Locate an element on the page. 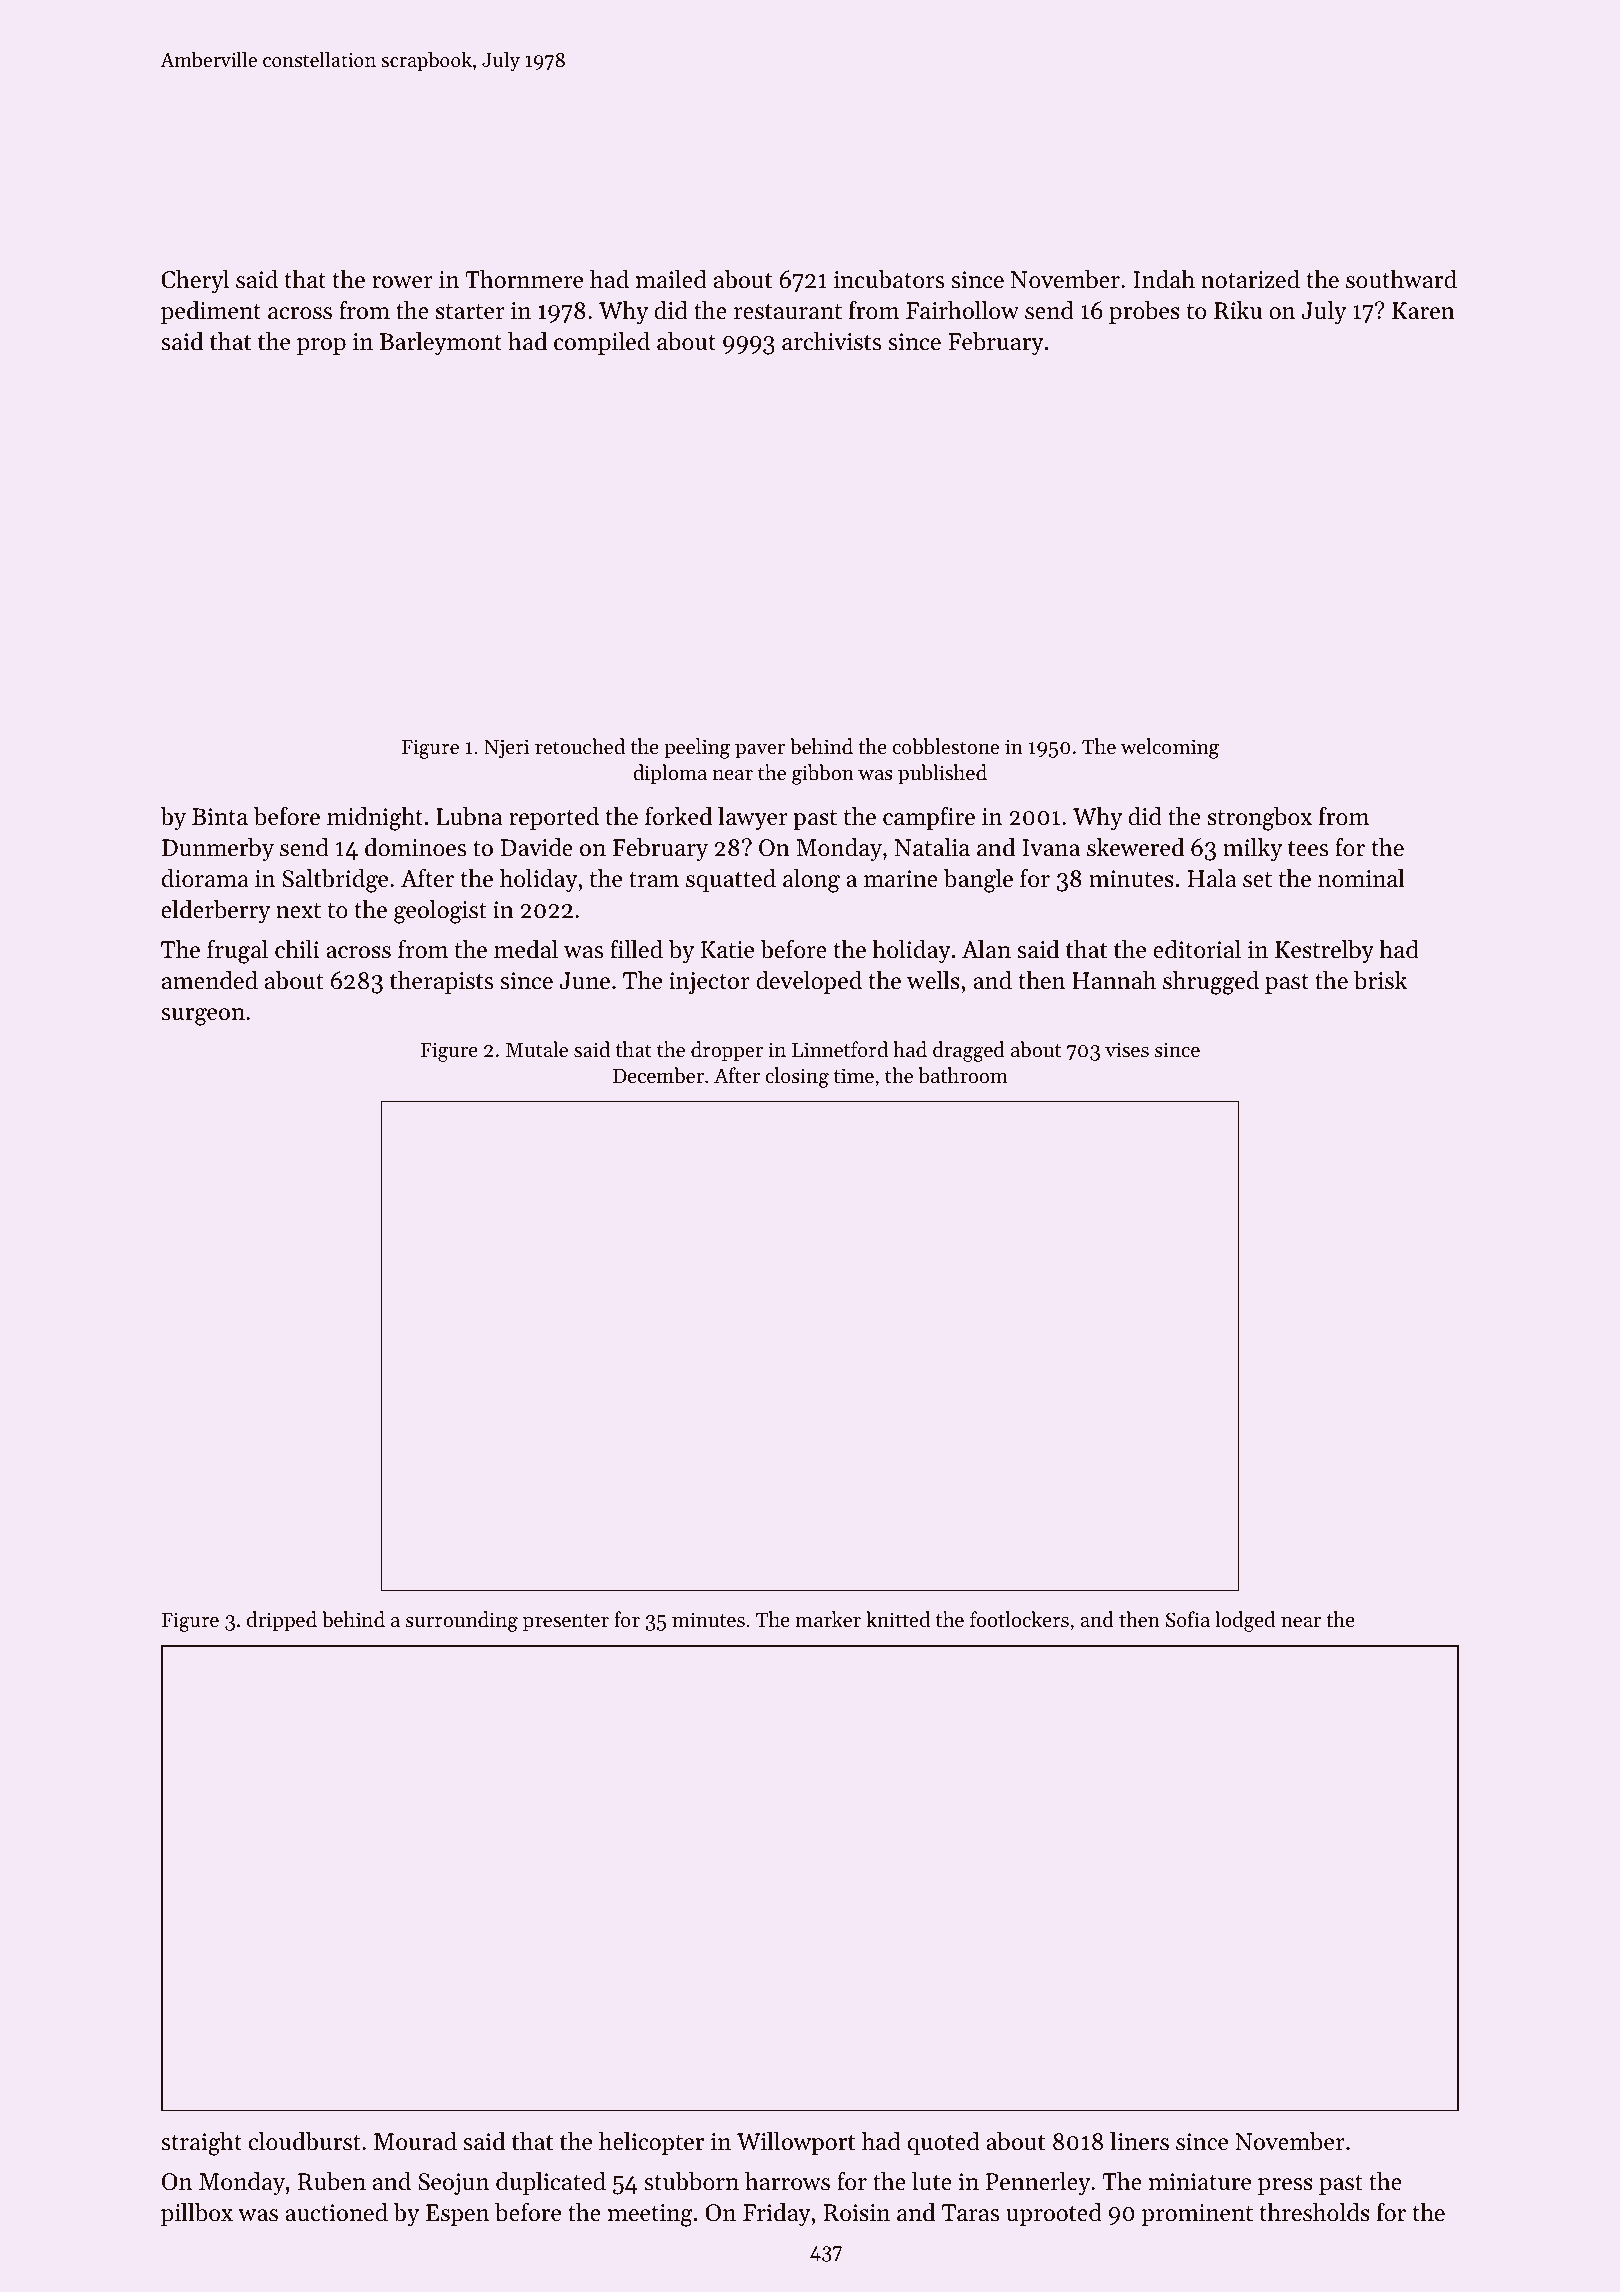 The height and width of the document is (2292, 1620). Binta is located at coordinates (220, 817).
